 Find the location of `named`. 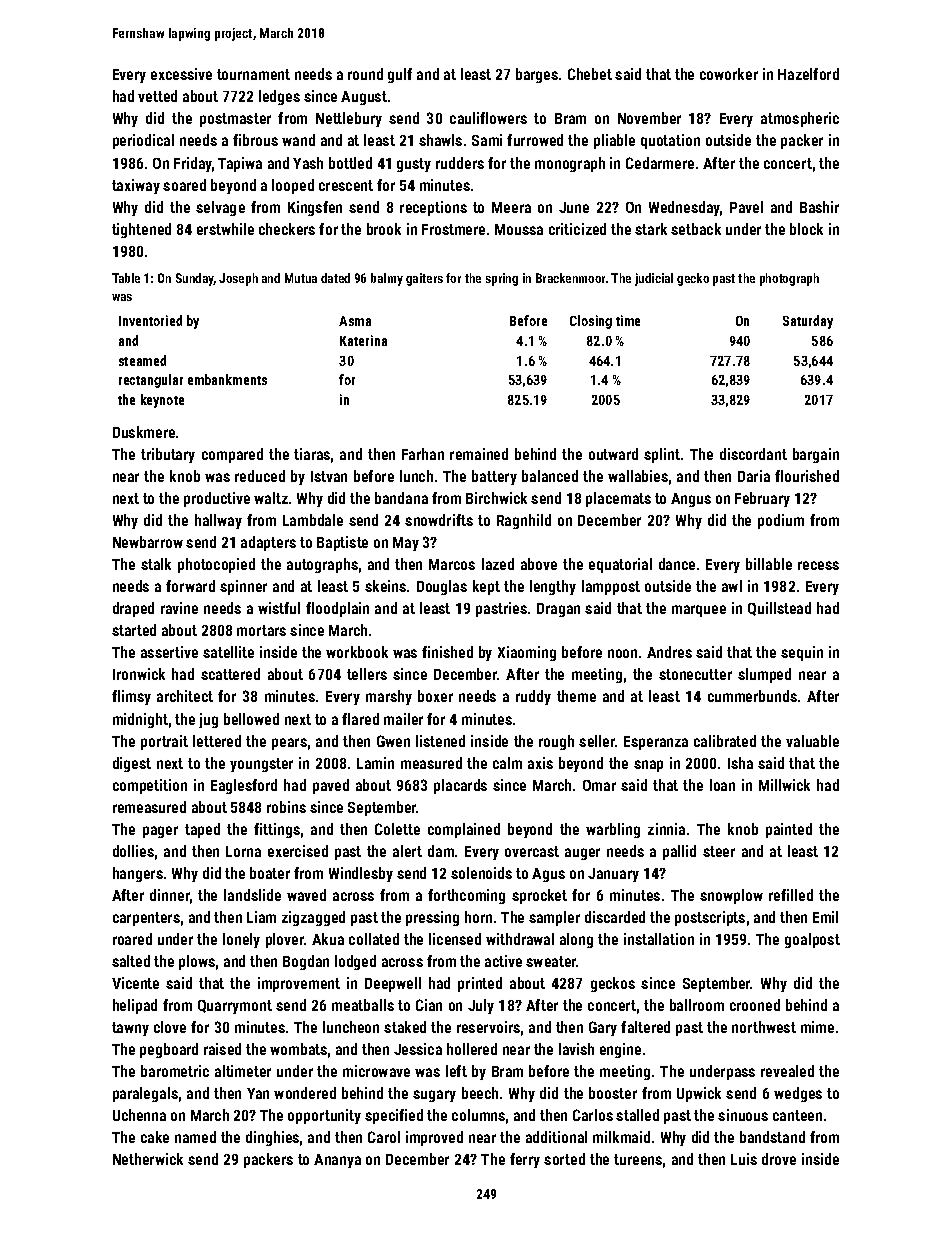

named is located at coordinates (195, 1137).
